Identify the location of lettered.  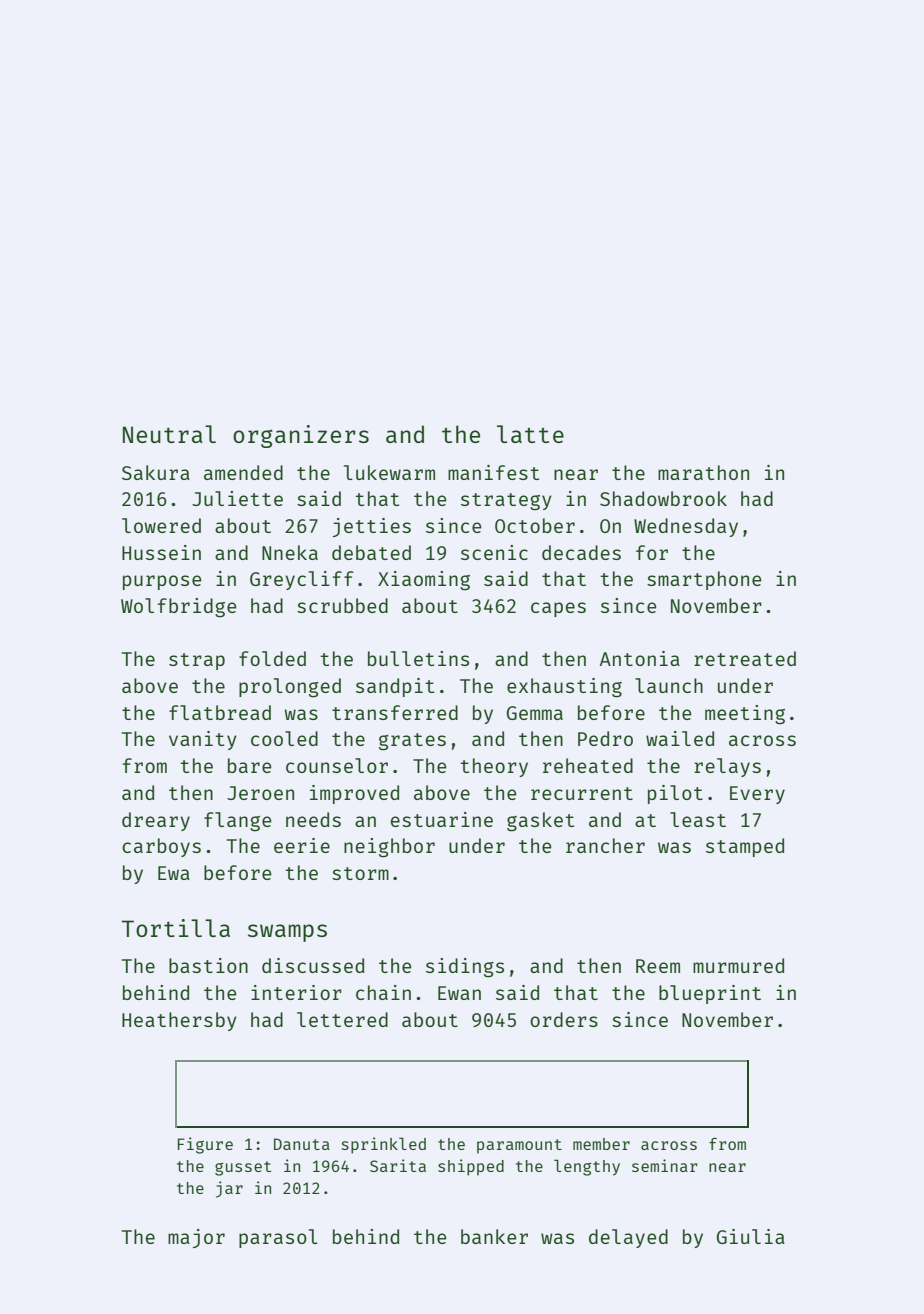
(342, 1019).
